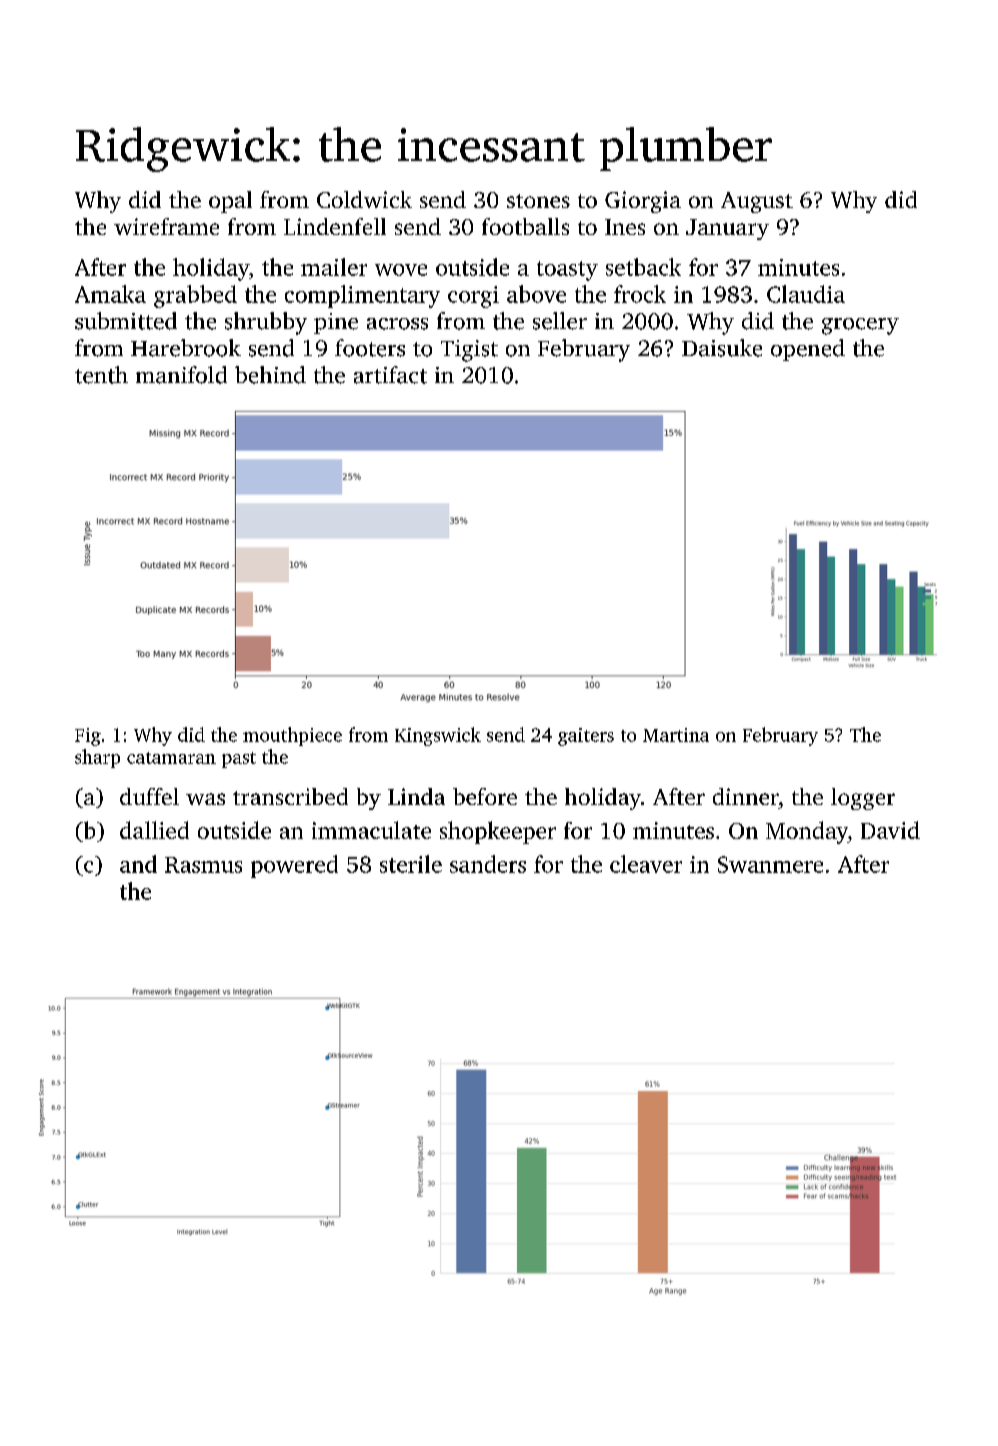 Image resolution: width=998 pixels, height=1446 pixels. Describe the element at coordinates (586, 737) in the screenshot. I see `gaiters` at that location.
